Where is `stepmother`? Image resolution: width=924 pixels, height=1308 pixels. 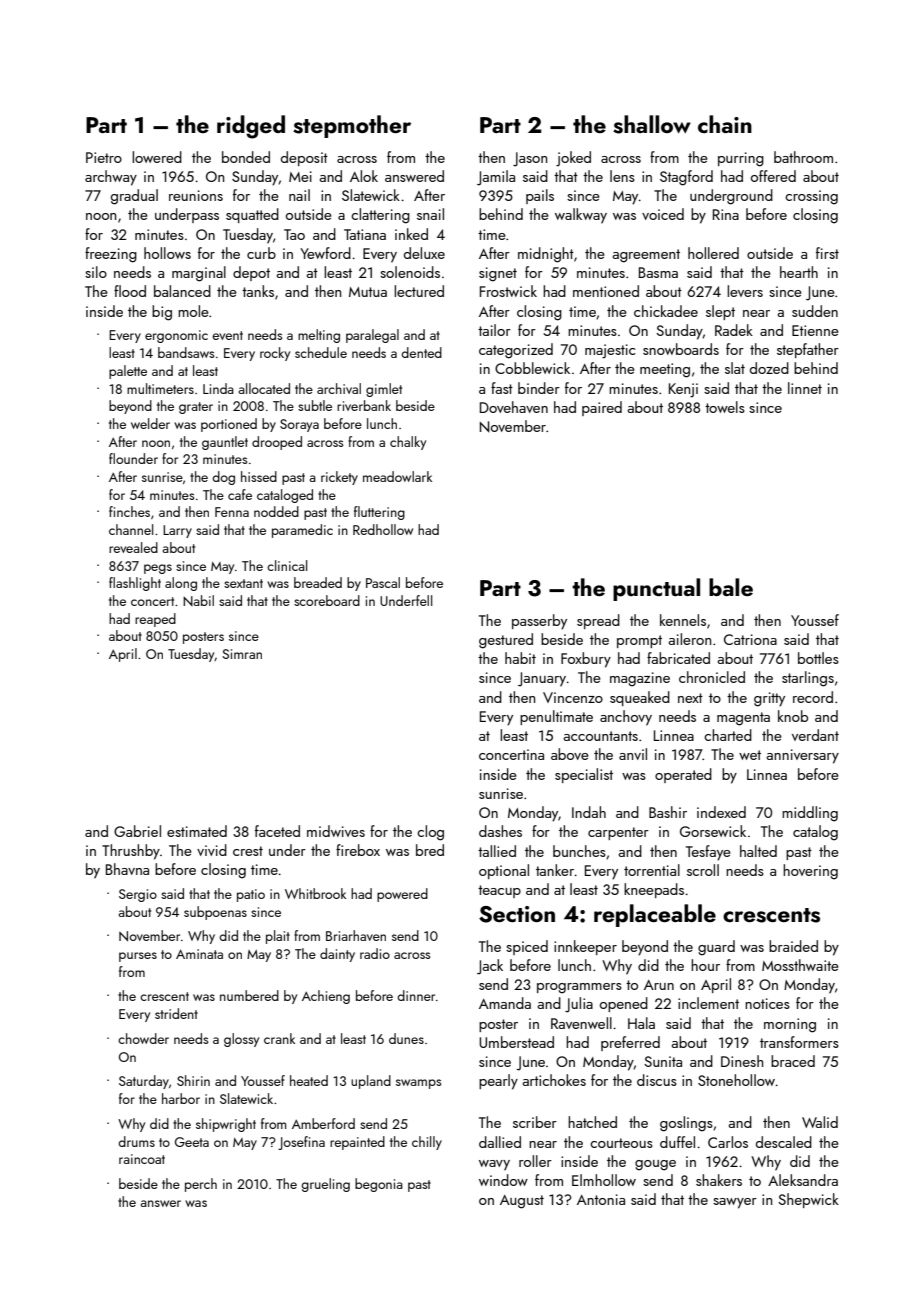
stepmother is located at coordinates (352, 126).
